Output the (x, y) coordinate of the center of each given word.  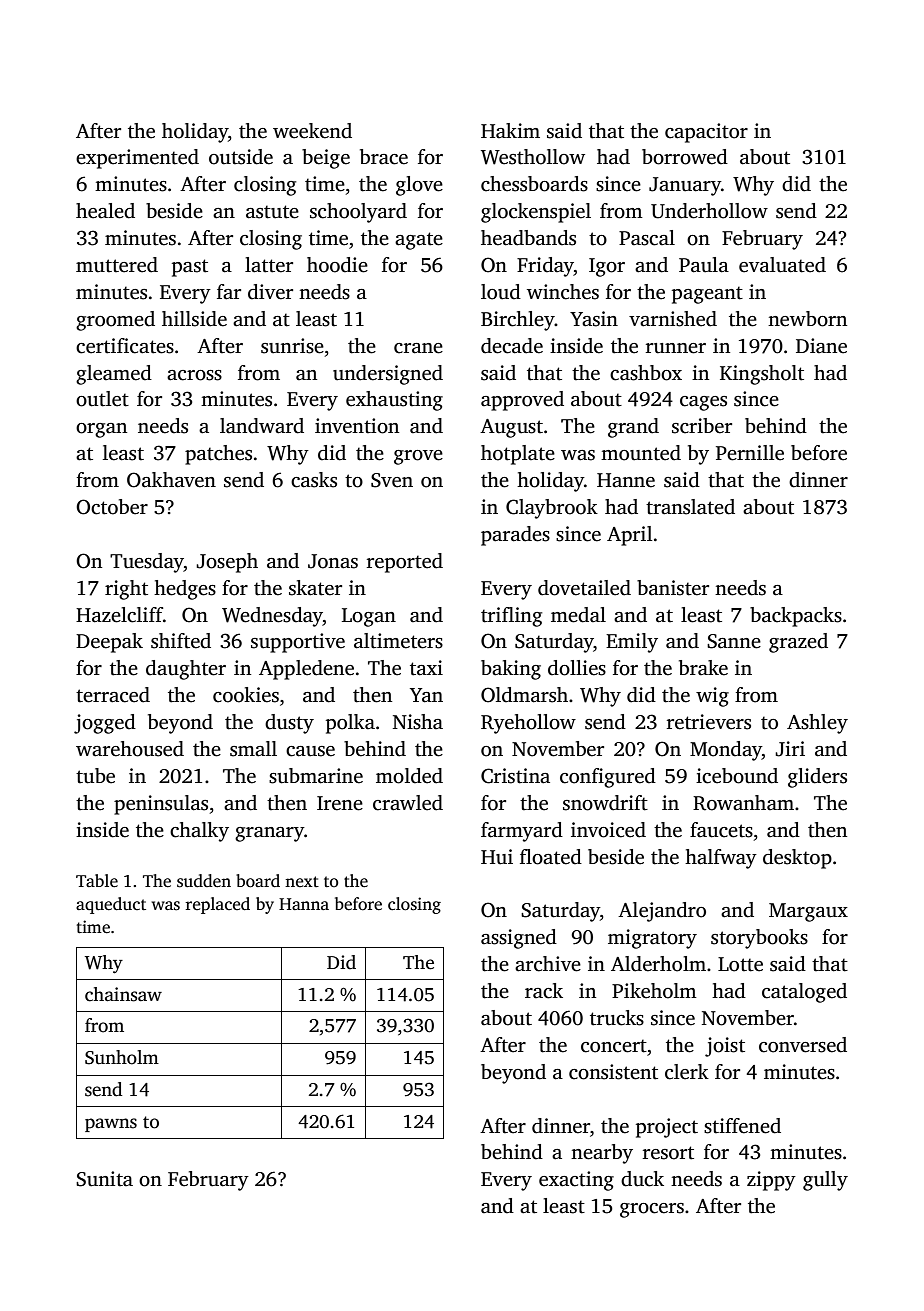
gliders (817, 778)
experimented (137, 159)
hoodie (337, 265)
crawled (408, 803)
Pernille (750, 453)
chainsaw (123, 994)
